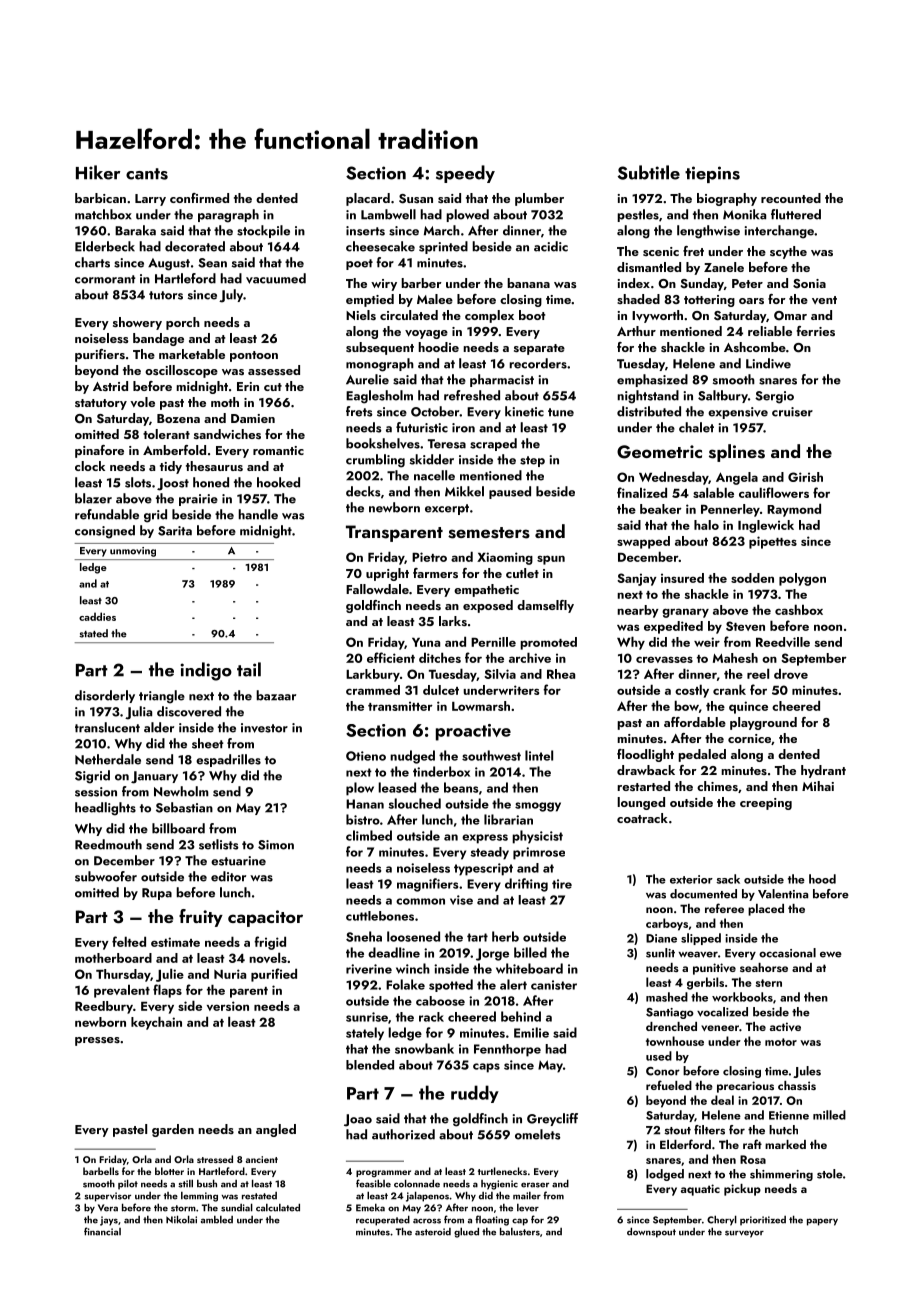  Describe the element at coordinates (763, 723) in the screenshot. I see `playground` at that location.
